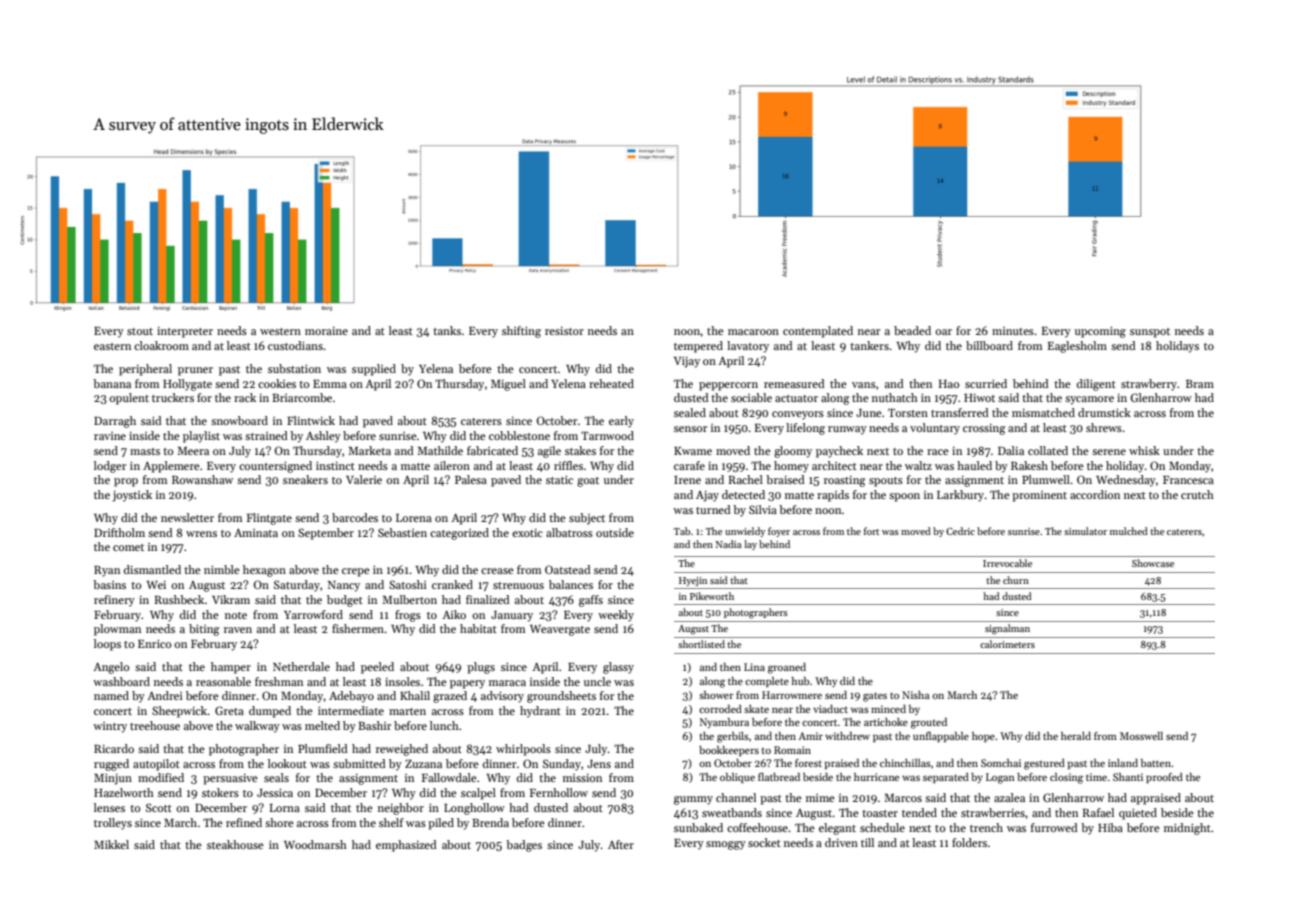  I want to click on till, so click(867, 842).
